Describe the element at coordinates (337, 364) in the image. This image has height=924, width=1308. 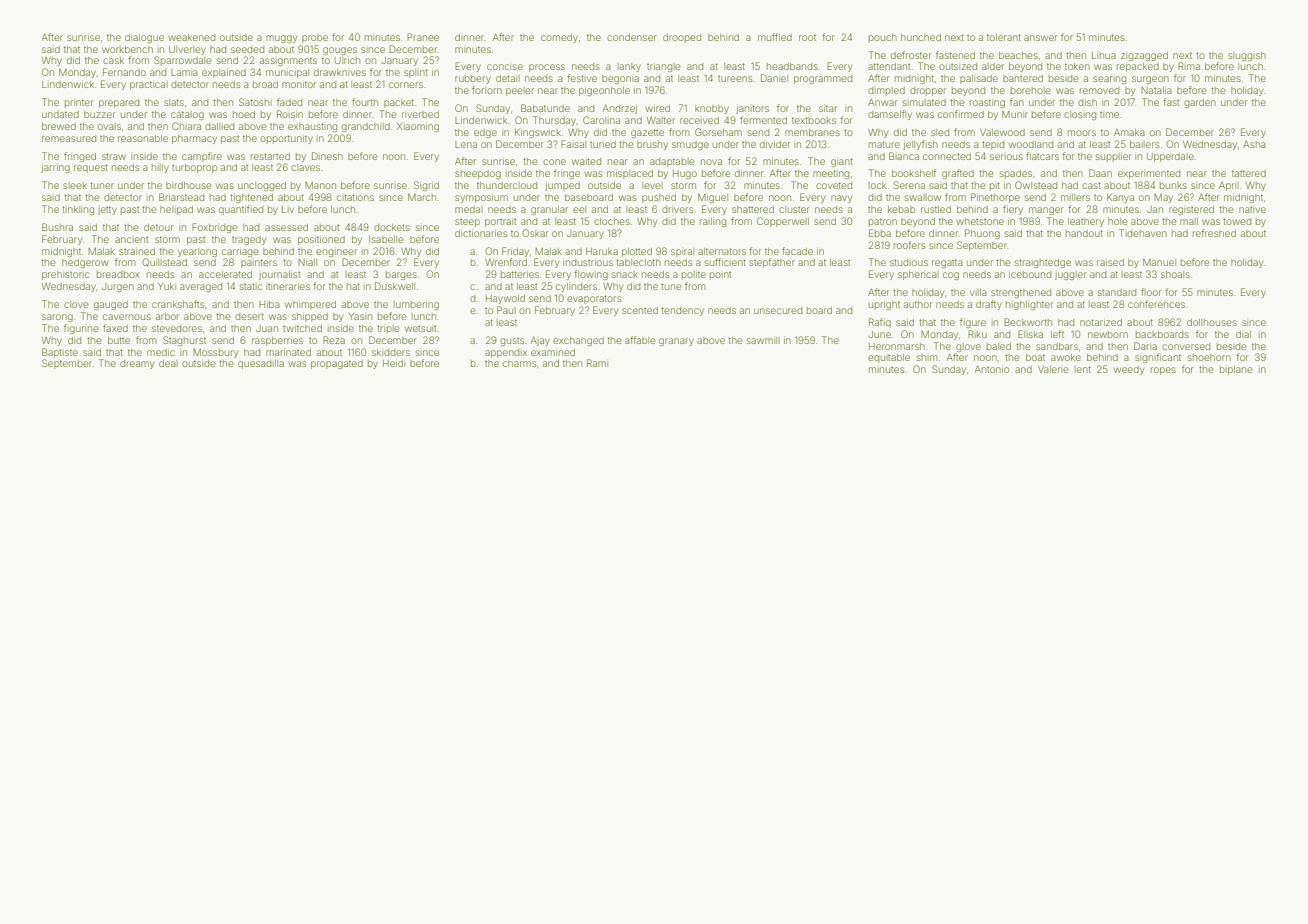
I see `propagated` at that location.
